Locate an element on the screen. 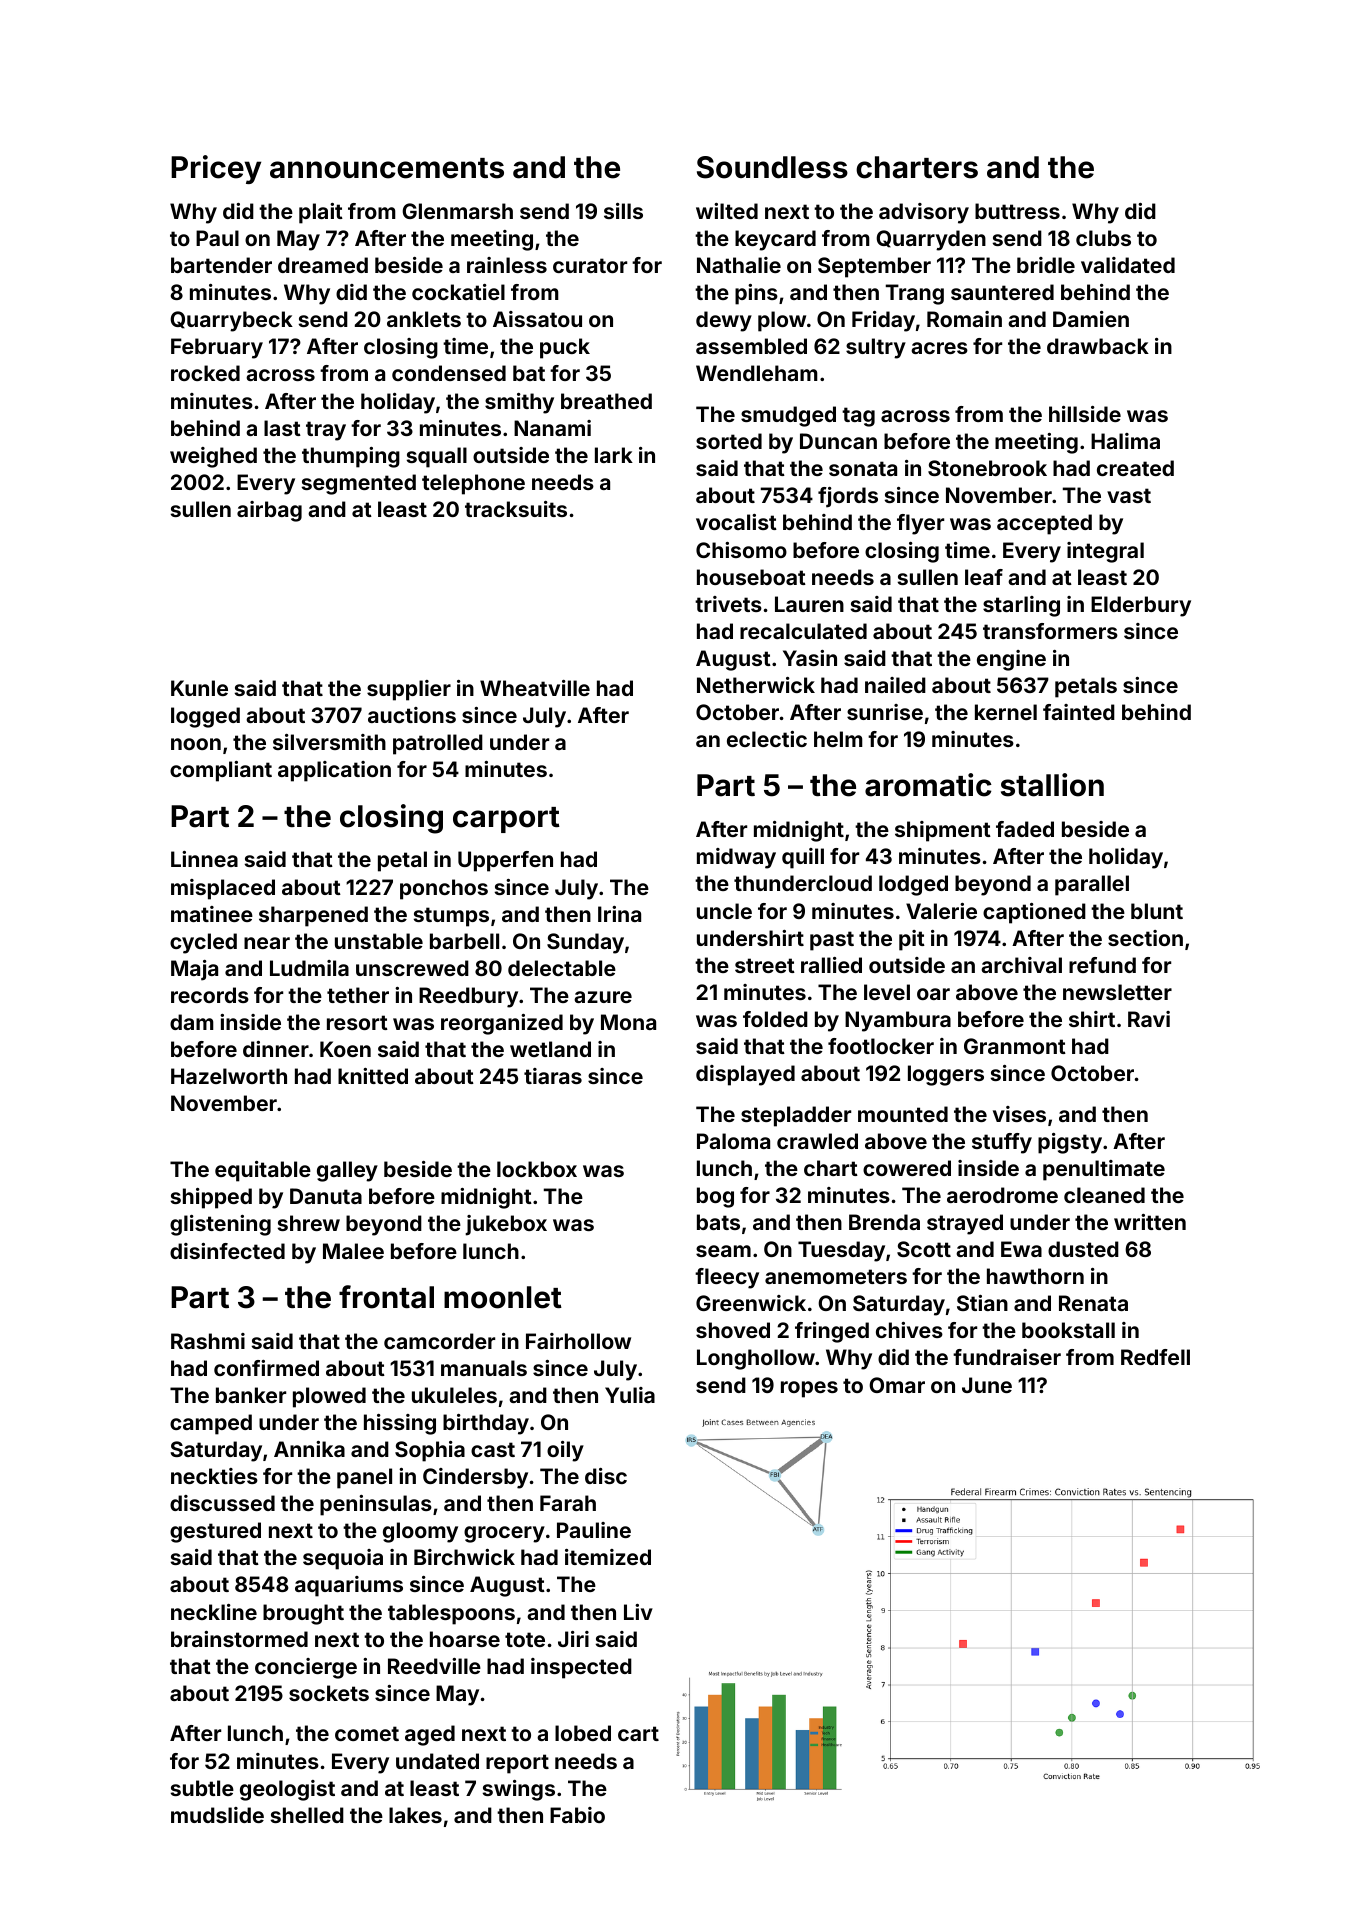 This screenshot has height=1926, width=1362. bookstall is located at coordinates (1068, 1330).
